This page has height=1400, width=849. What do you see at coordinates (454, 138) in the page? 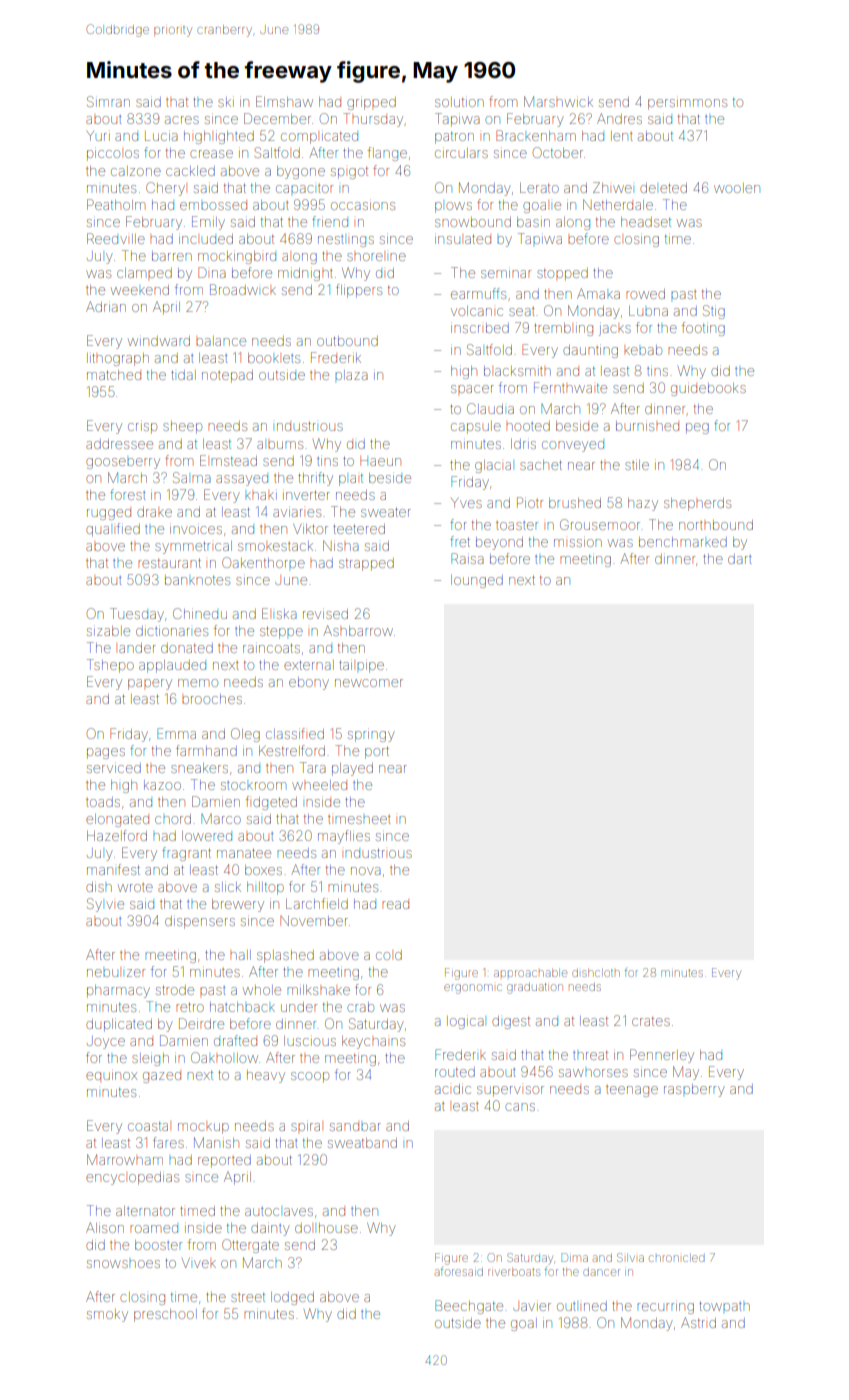
I see `patron` at bounding box center [454, 138].
